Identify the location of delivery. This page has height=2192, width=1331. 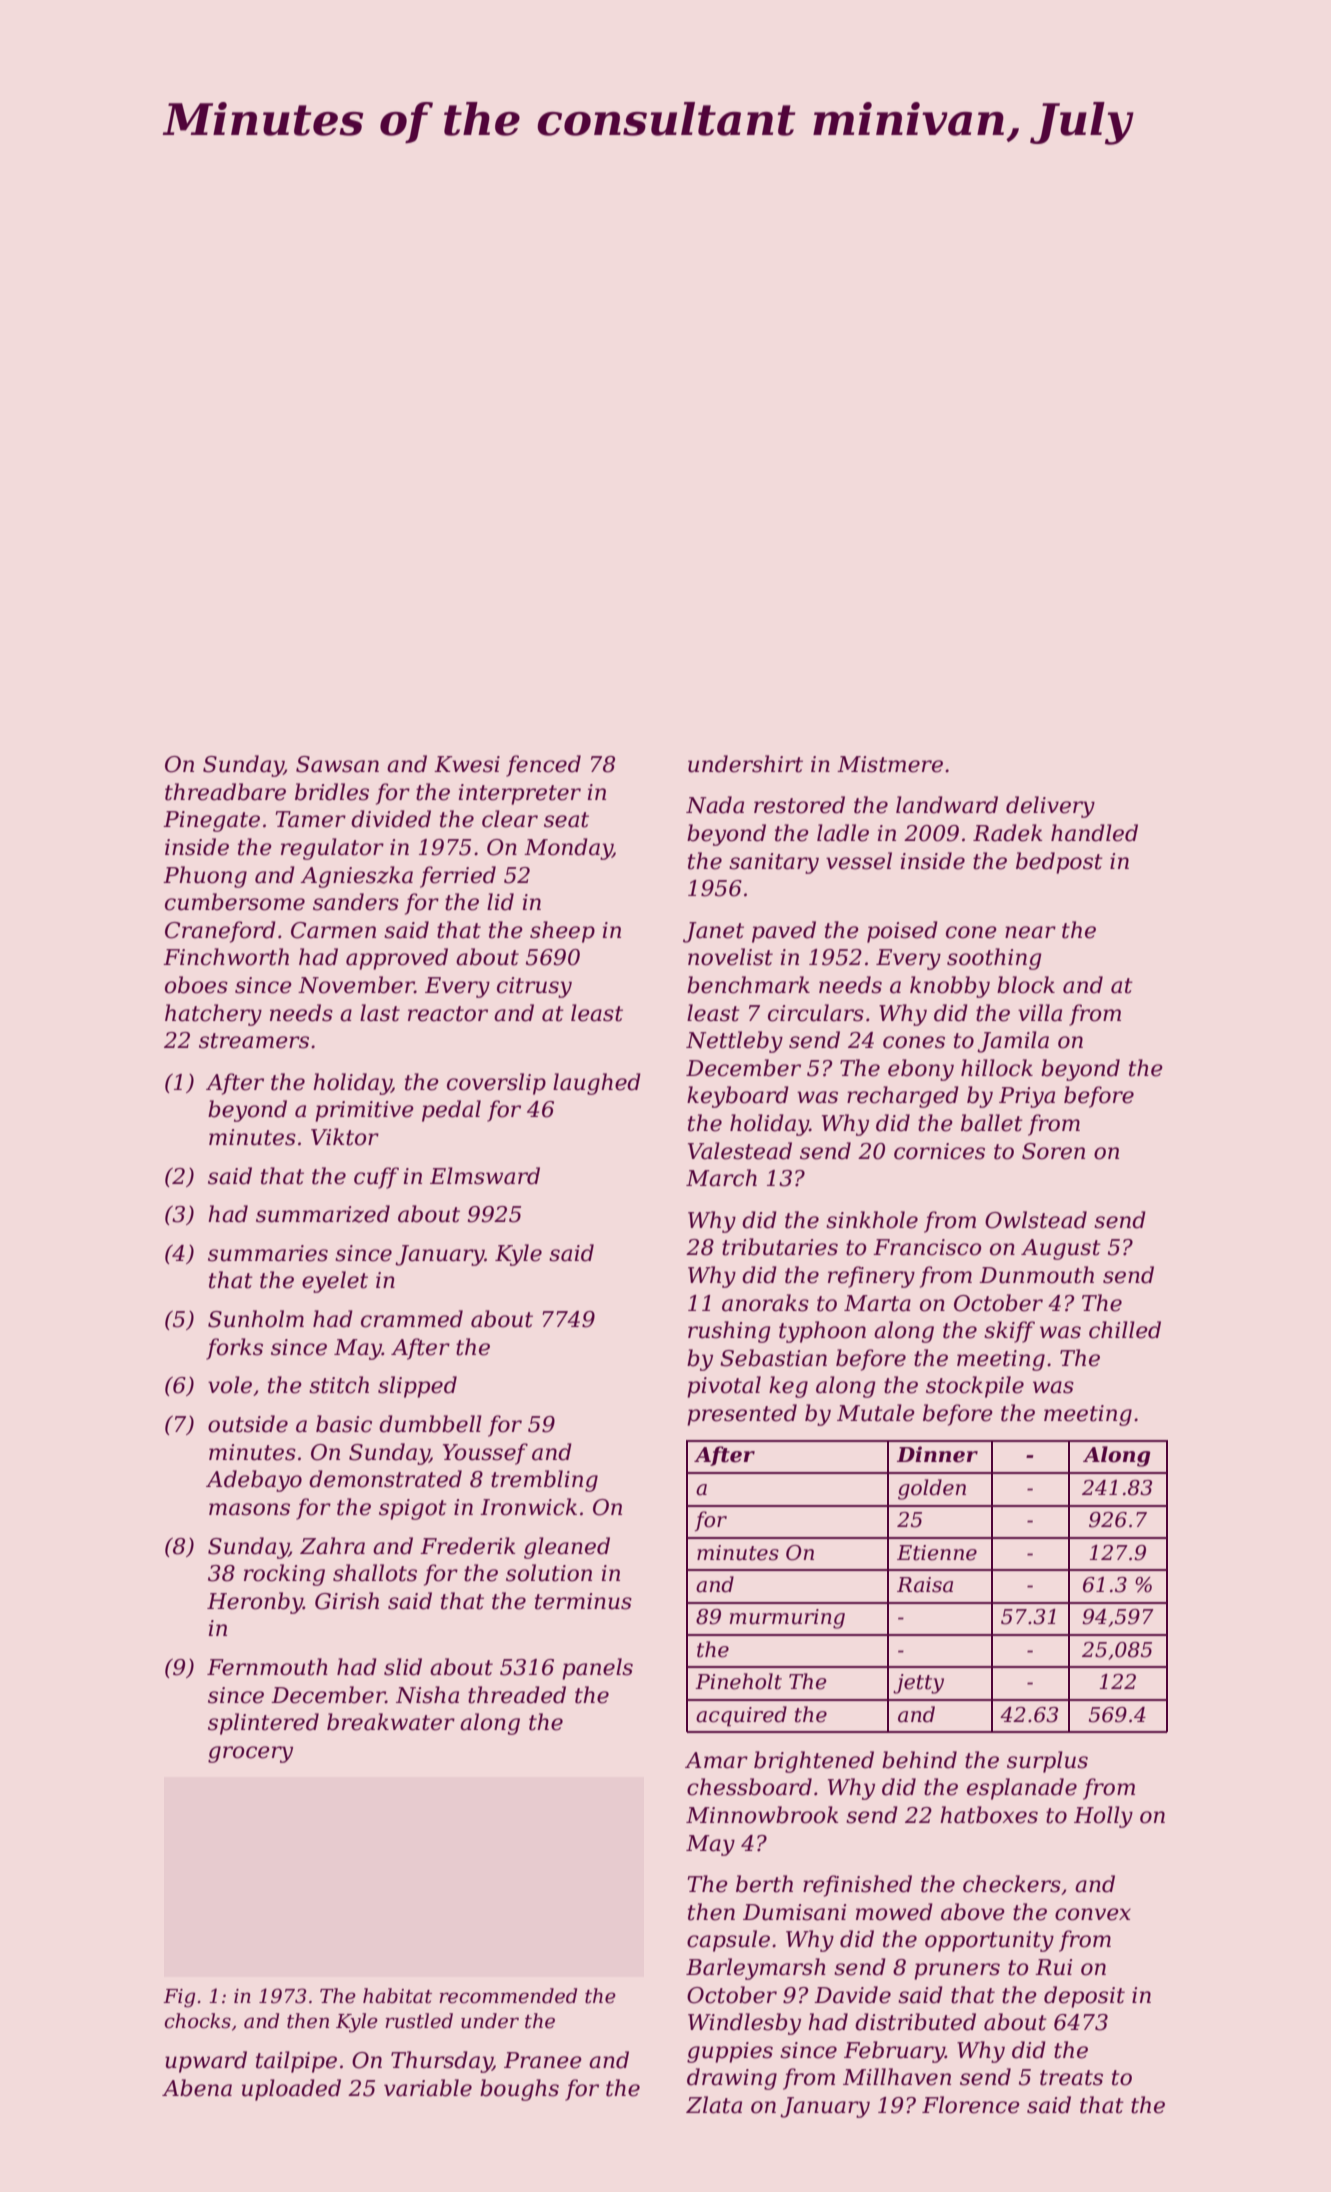
(1050, 807).
